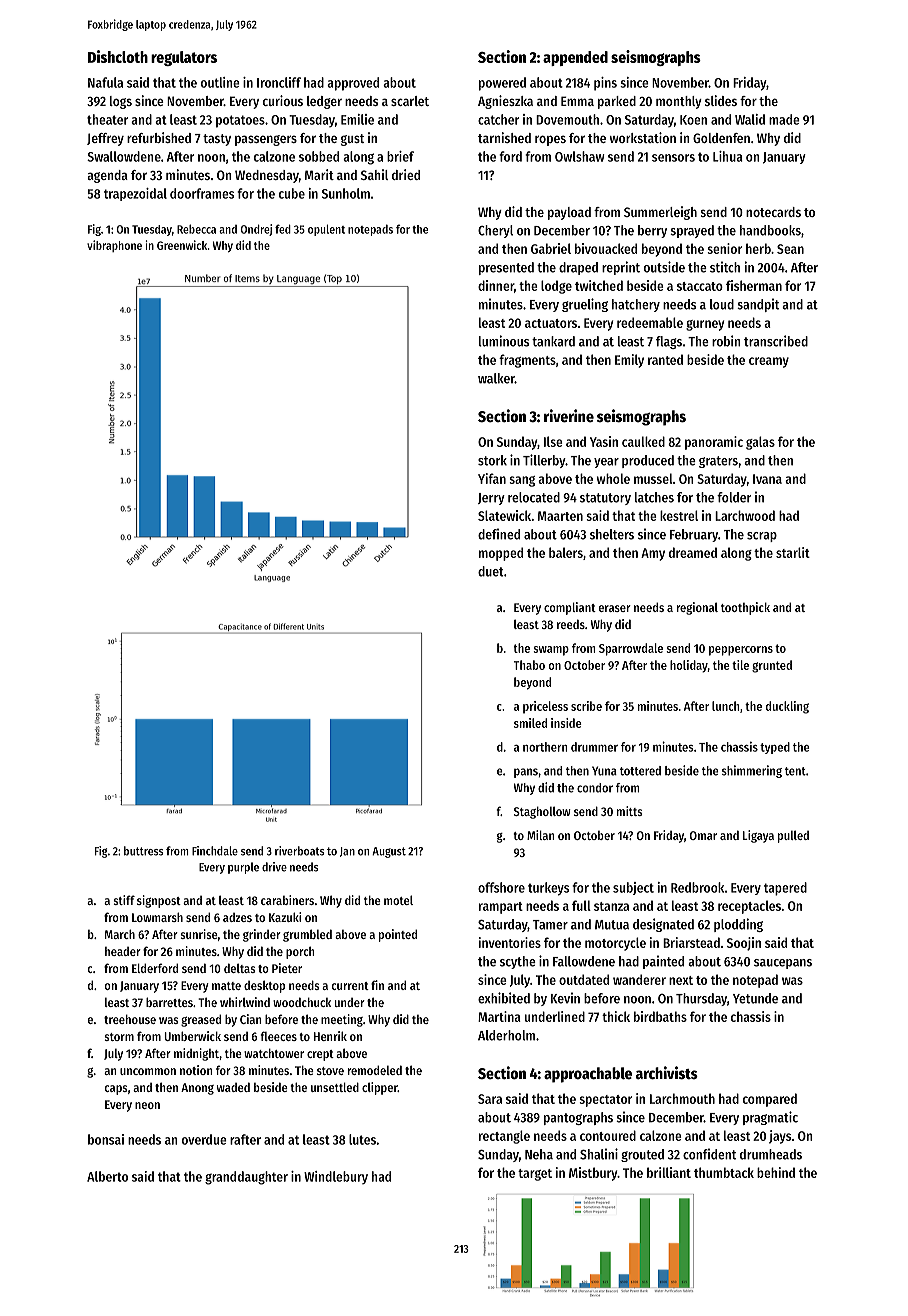 Image resolution: width=908 pixels, height=1316 pixels. I want to click on notecards, so click(773, 212).
